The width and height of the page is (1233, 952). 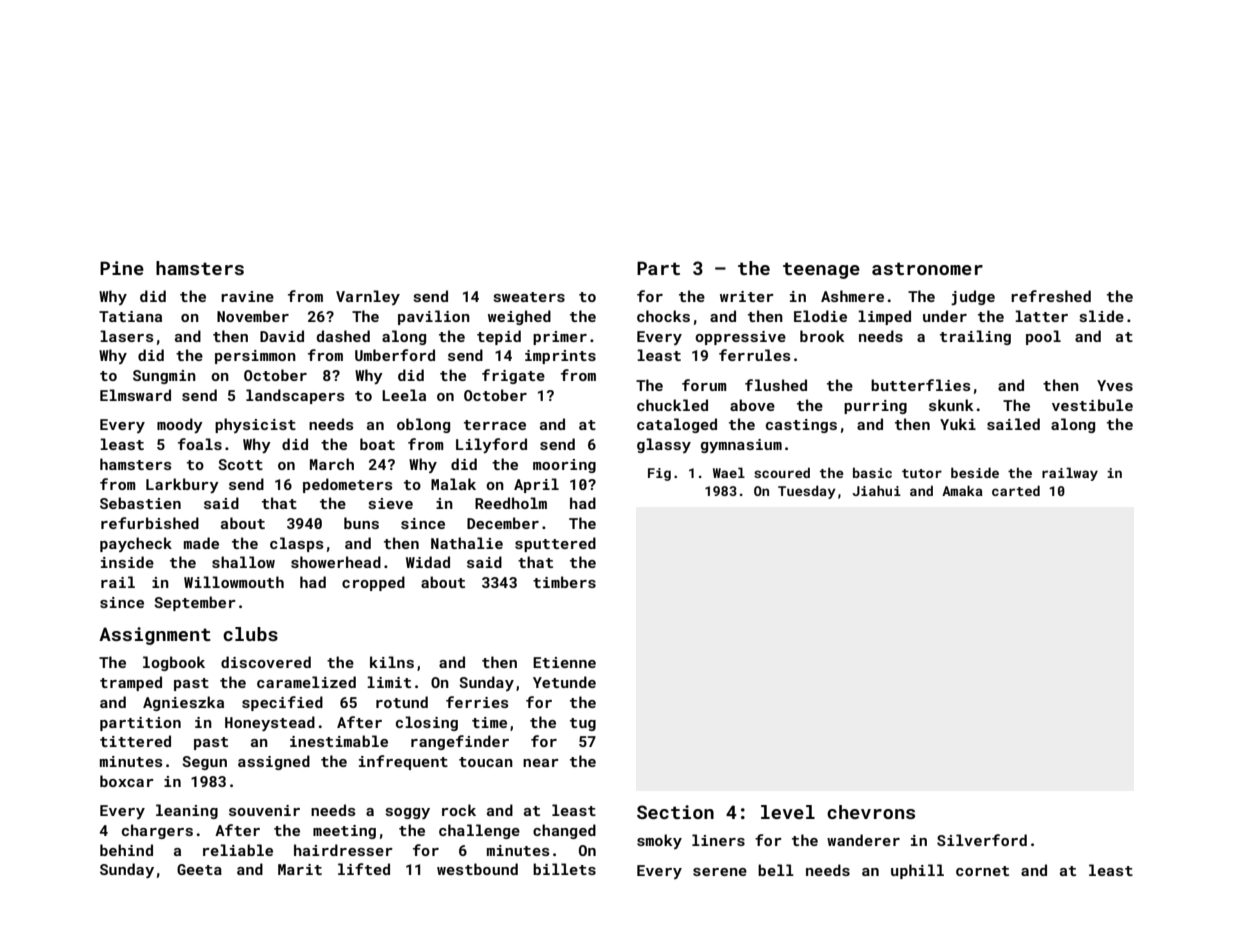 I want to click on pedometers, so click(x=348, y=485).
